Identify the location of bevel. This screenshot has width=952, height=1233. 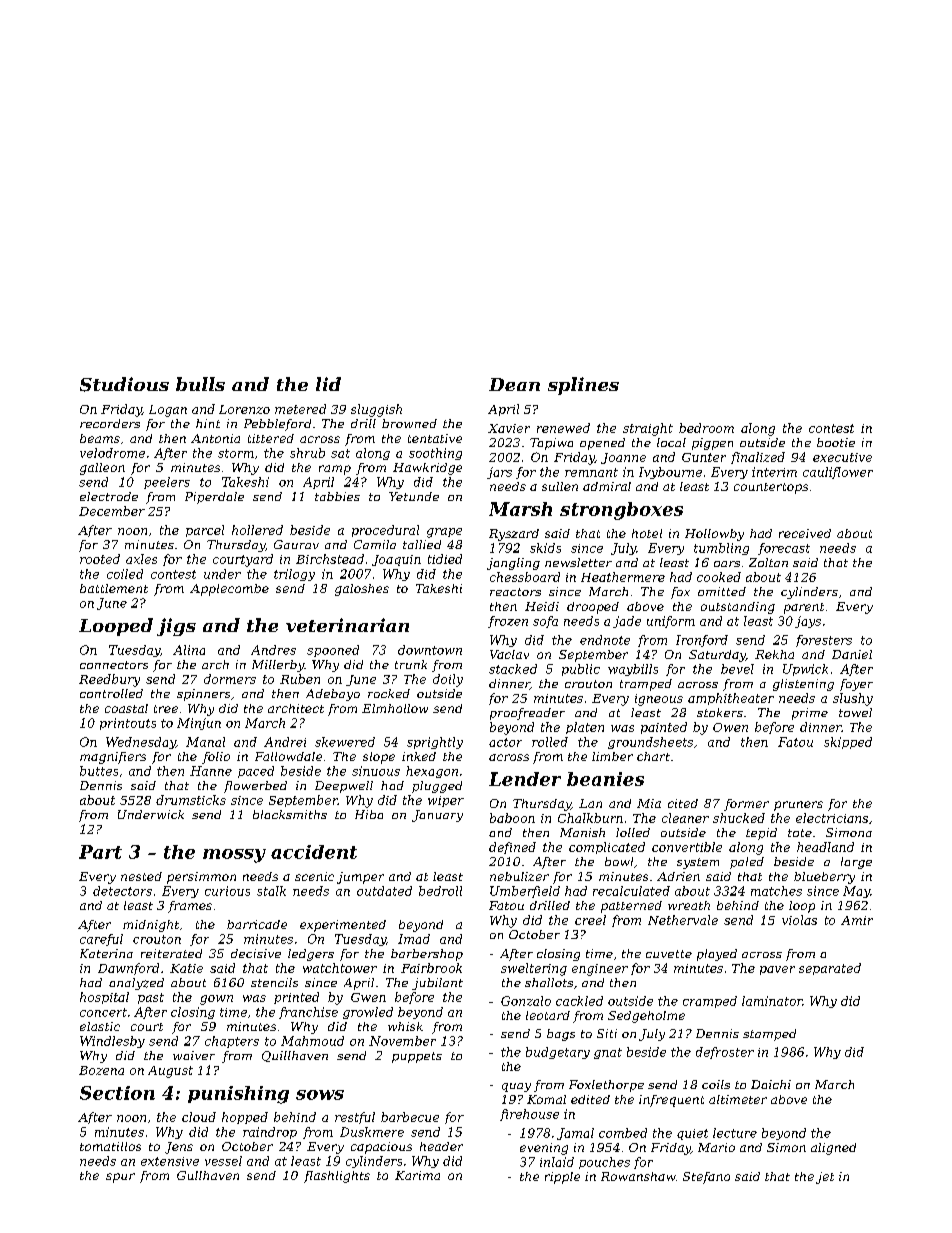
(737, 669).
